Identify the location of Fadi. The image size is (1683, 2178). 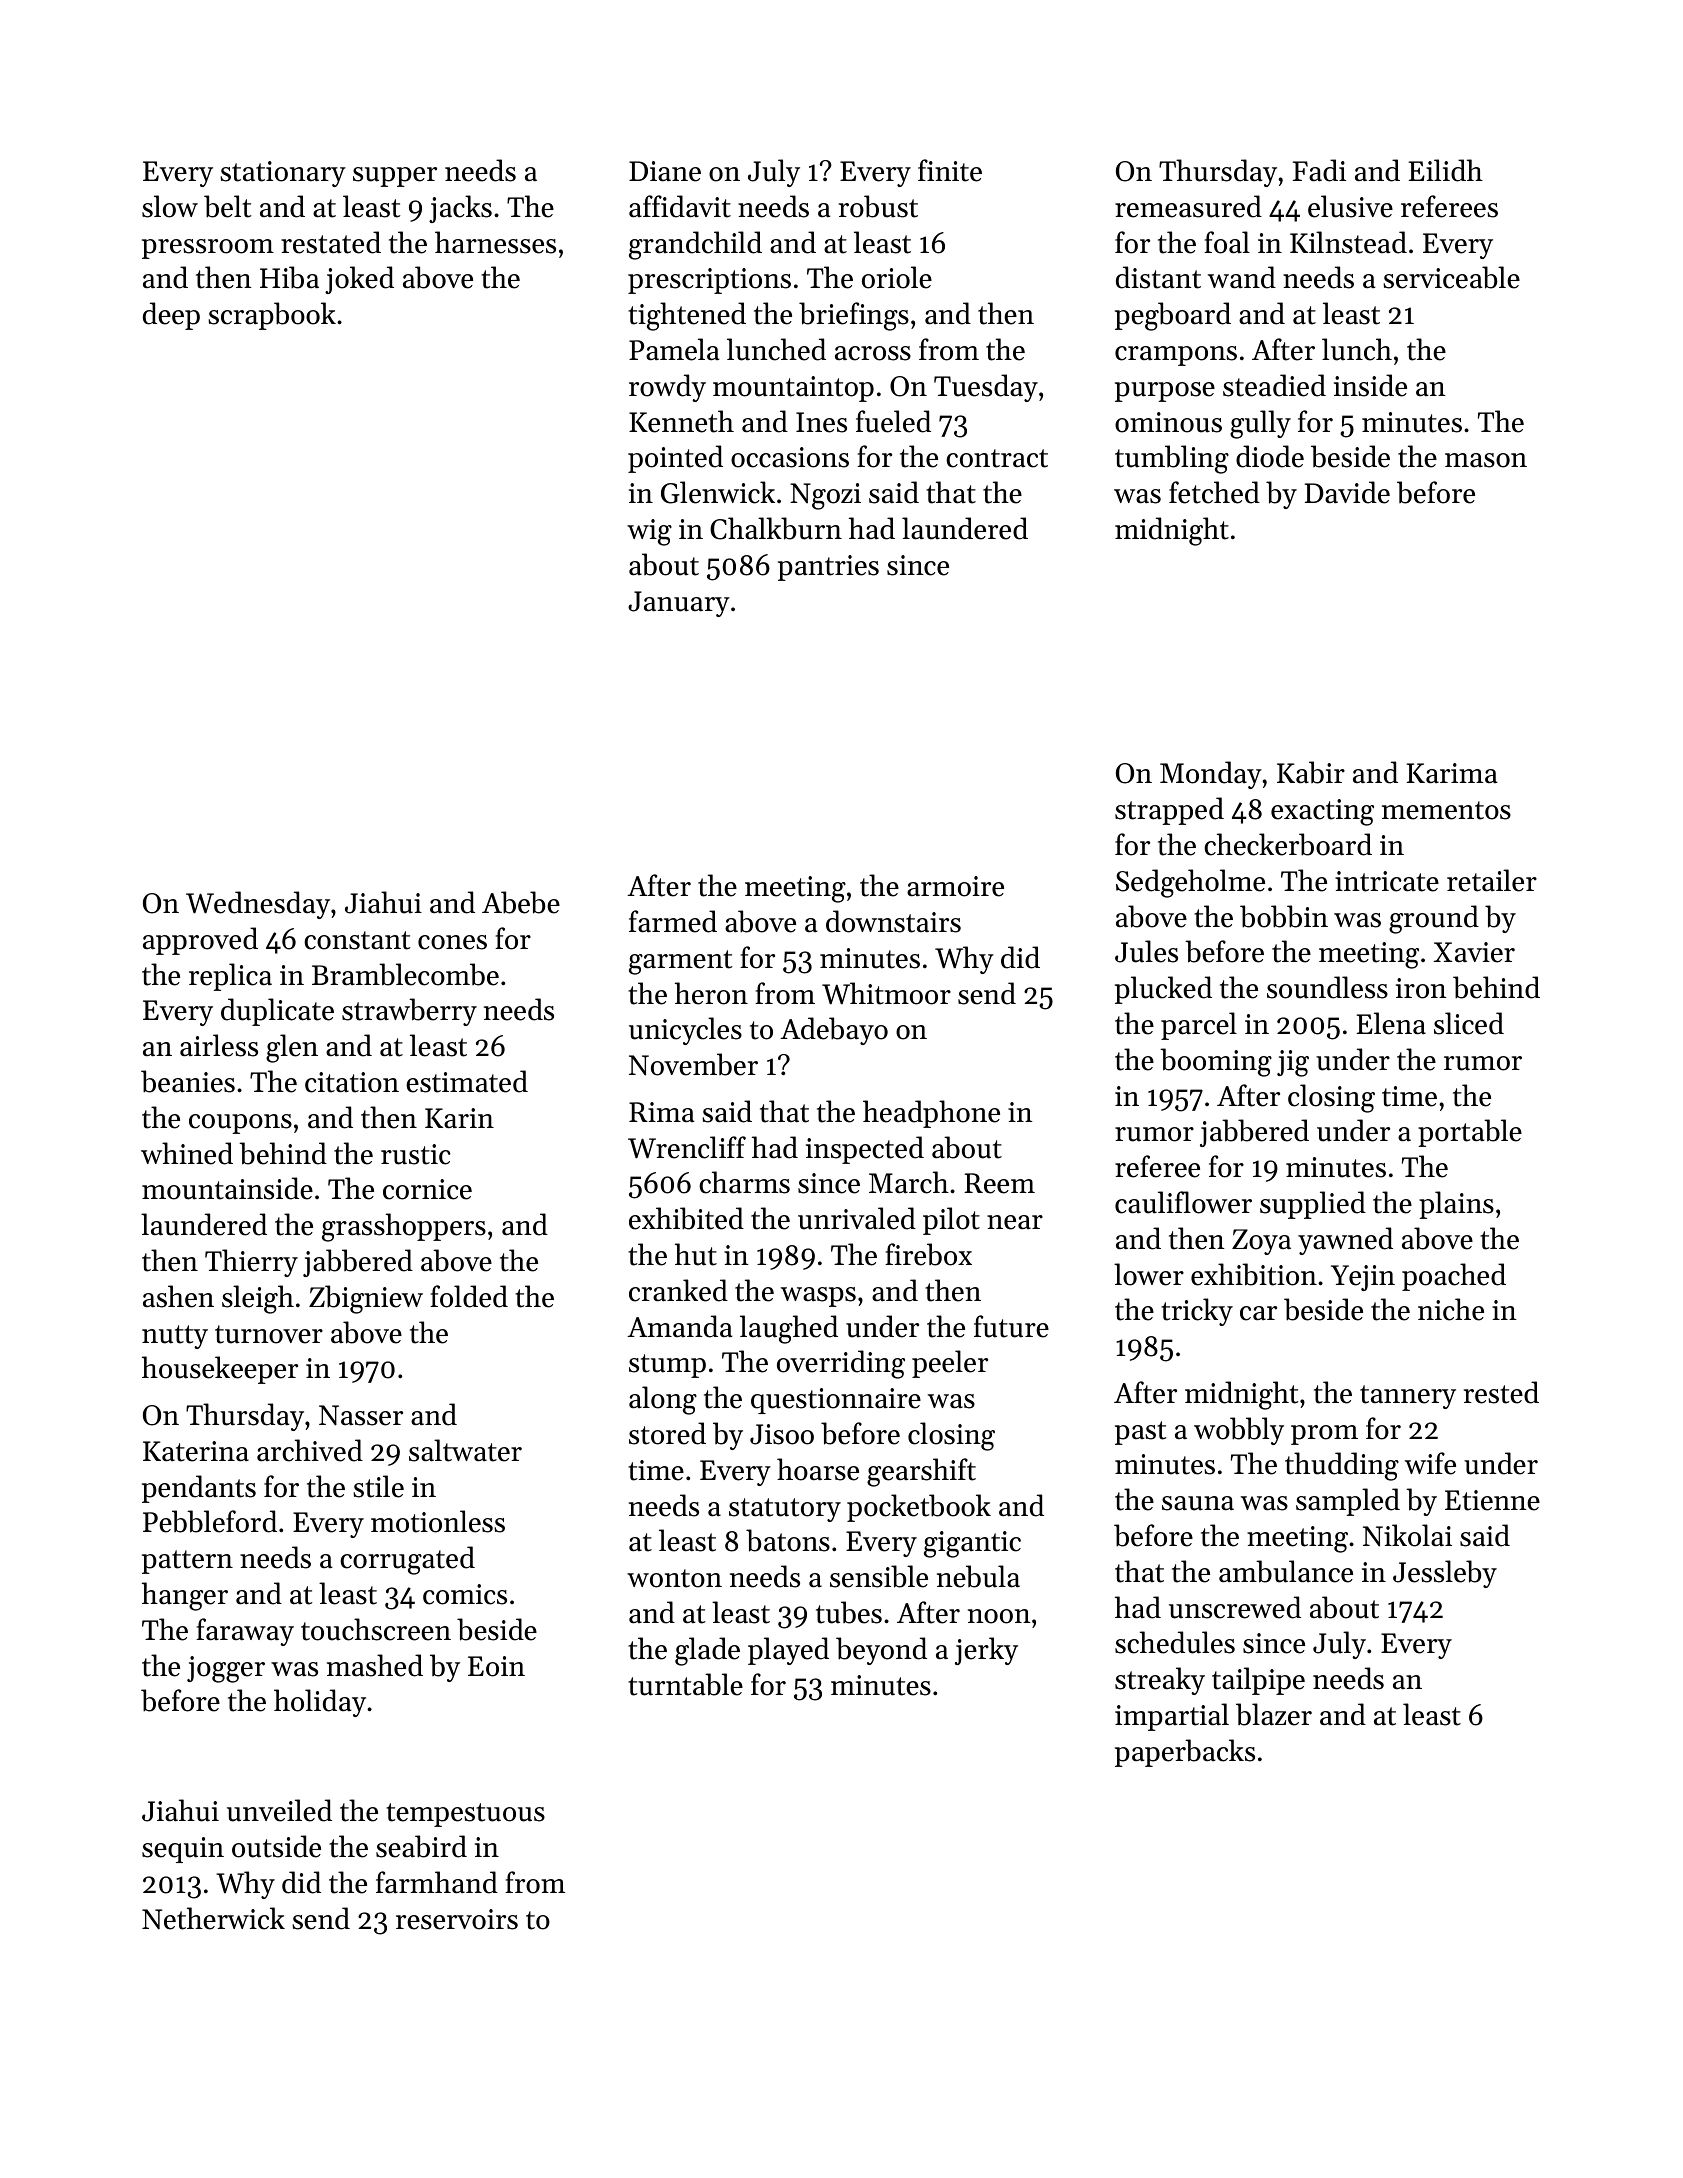
(1319, 170).
